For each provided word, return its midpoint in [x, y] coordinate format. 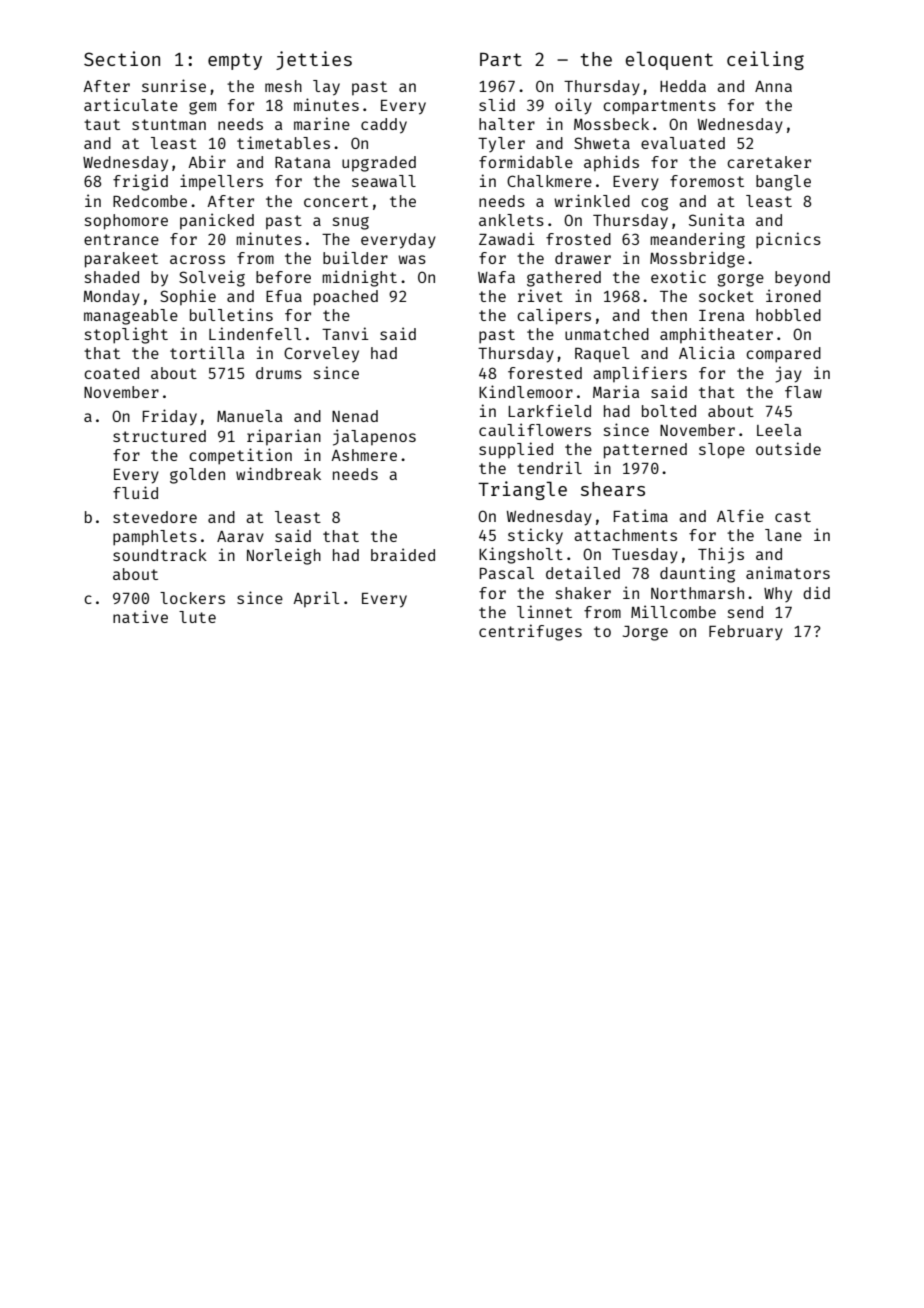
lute [197, 617]
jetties [314, 60]
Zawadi [507, 238]
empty [235, 61]
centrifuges [530, 632]
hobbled [788, 315]
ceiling [765, 60]
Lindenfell [255, 333]
